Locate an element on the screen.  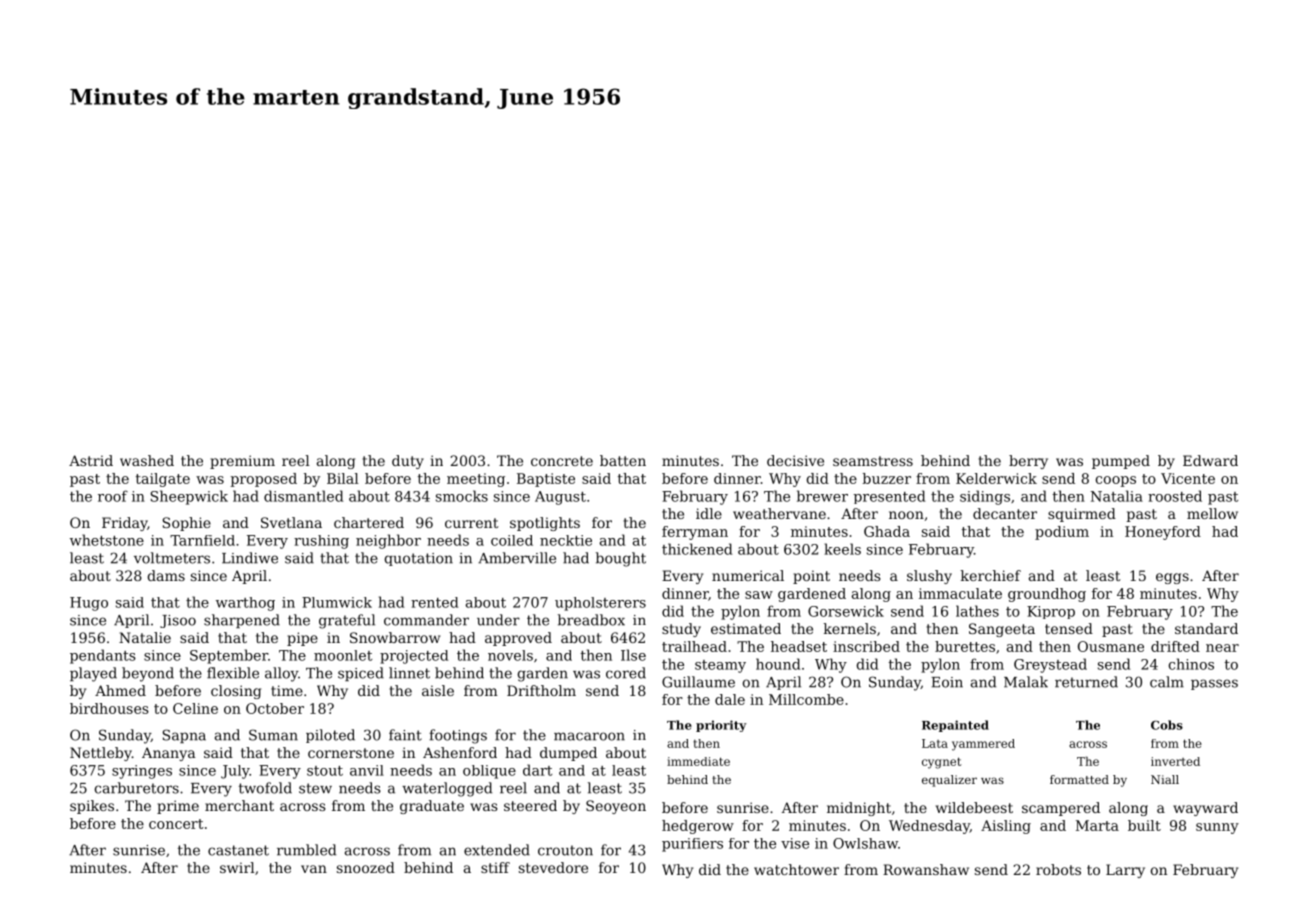
burettes is located at coordinates (965, 646).
